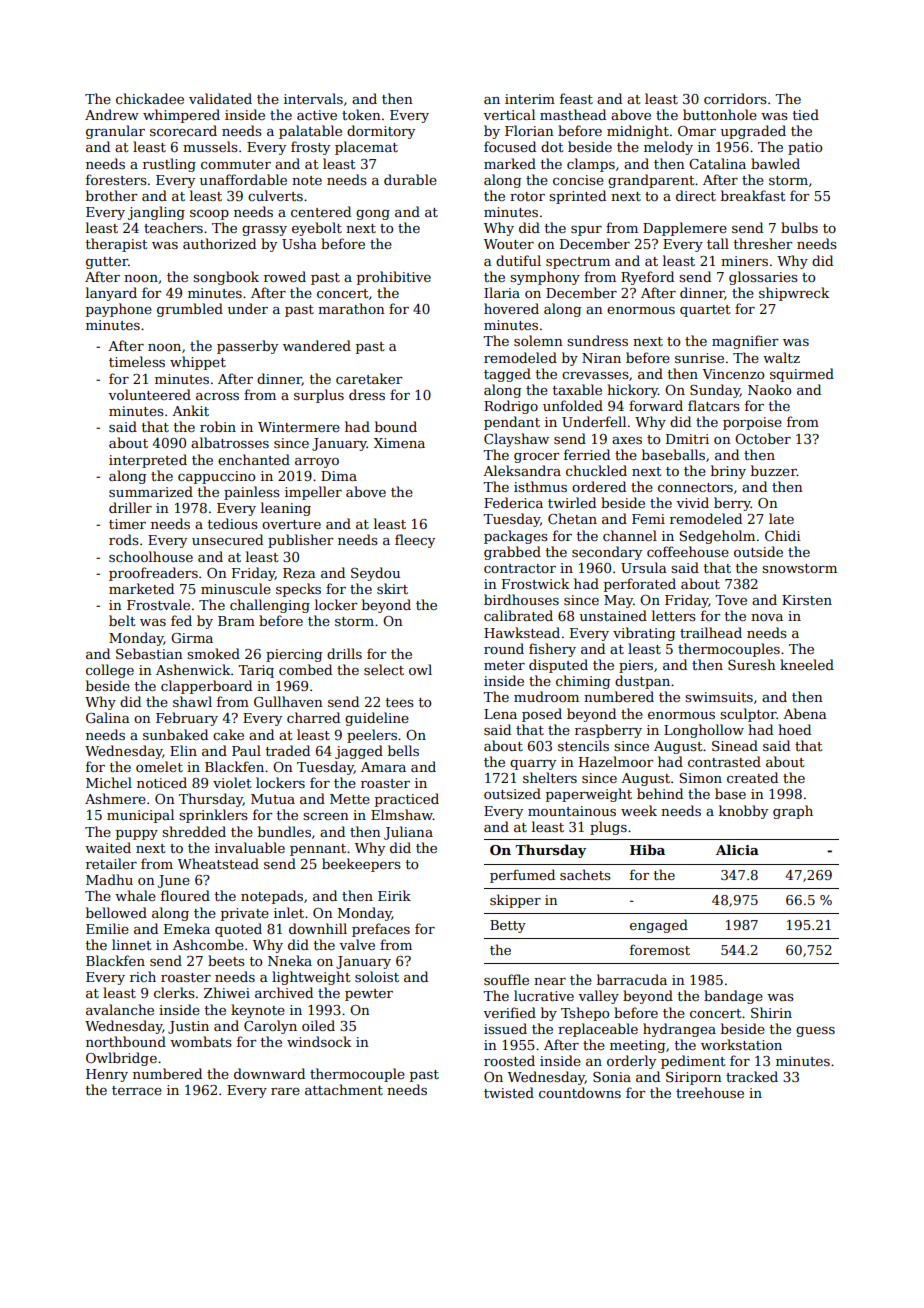 This document has height=1308, width=924. I want to click on Ankit, so click(190, 410).
